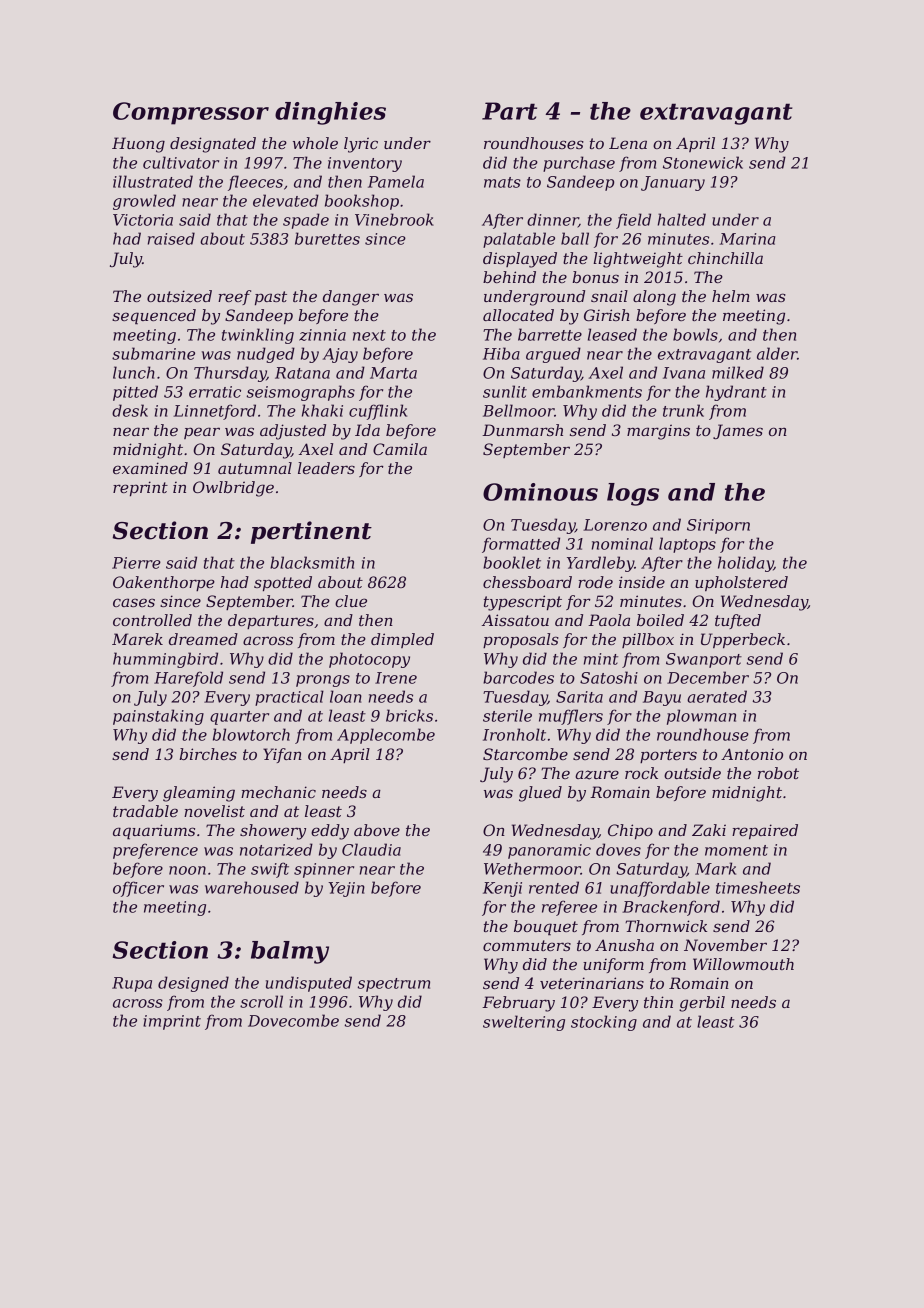 The height and width of the document is (1308, 924). What do you see at coordinates (777, 353) in the document?
I see `alder` at bounding box center [777, 353].
